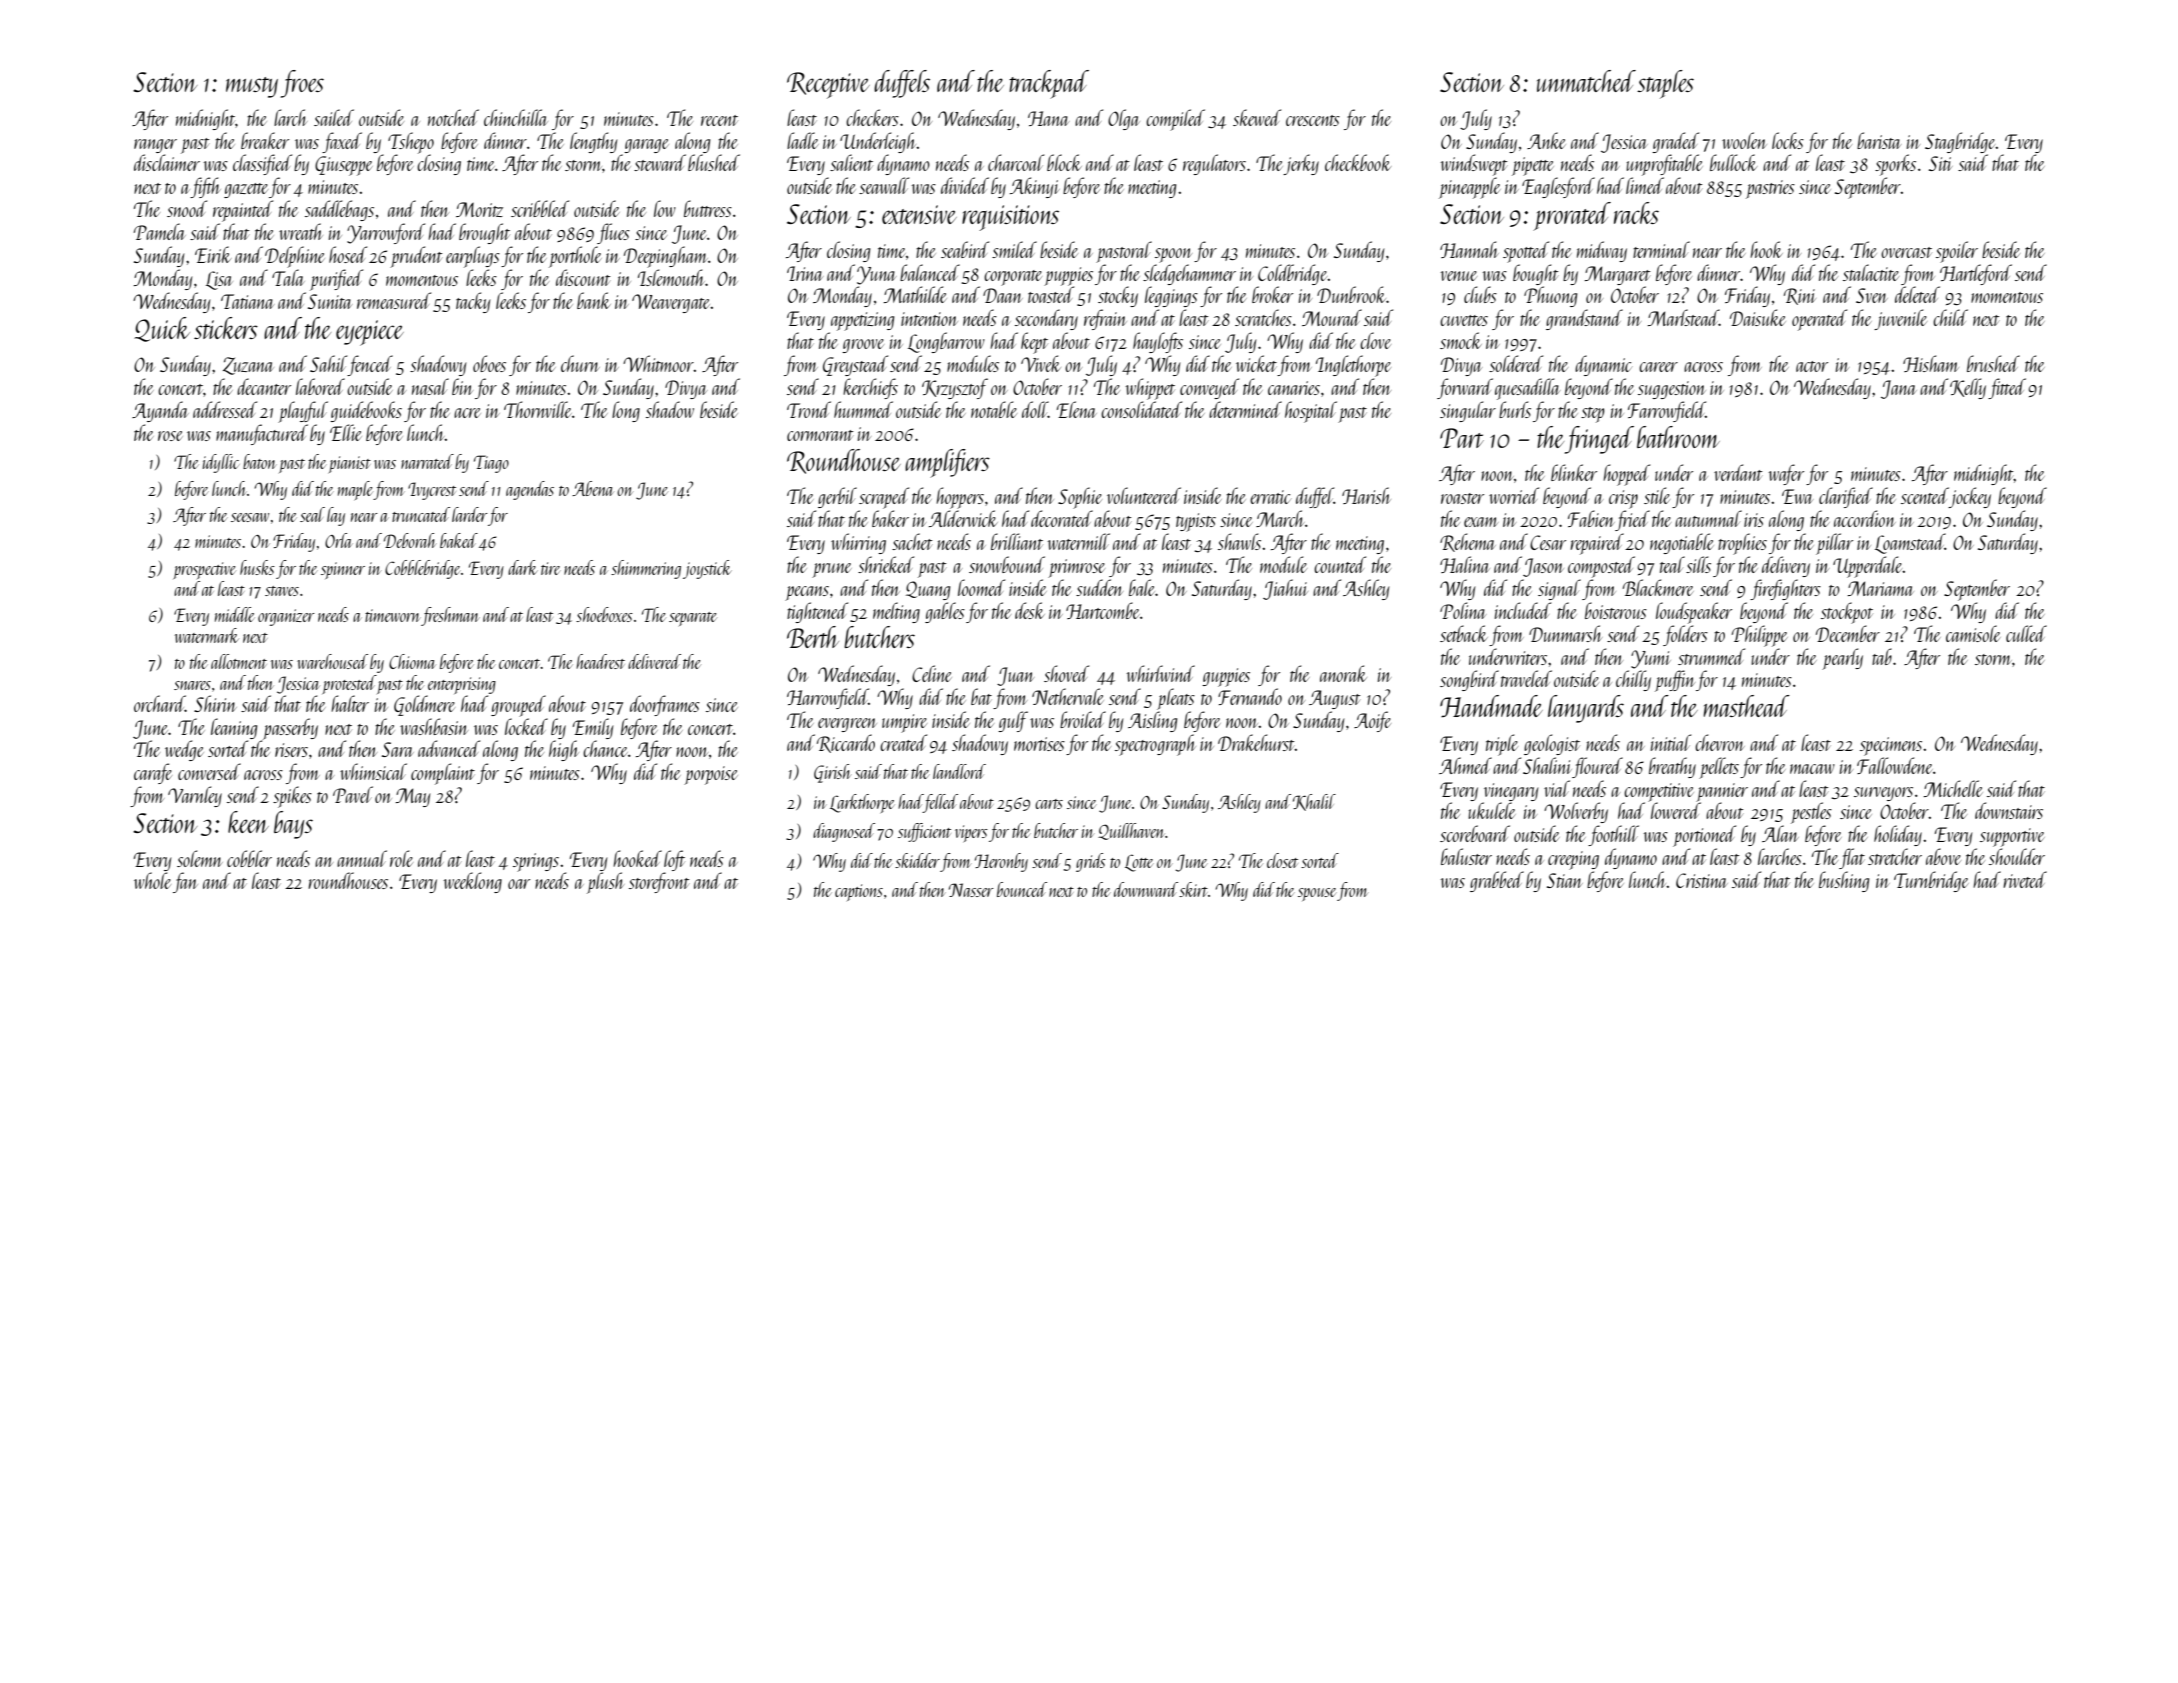  What do you see at coordinates (2009, 810) in the image?
I see `downstairs` at bounding box center [2009, 810].
